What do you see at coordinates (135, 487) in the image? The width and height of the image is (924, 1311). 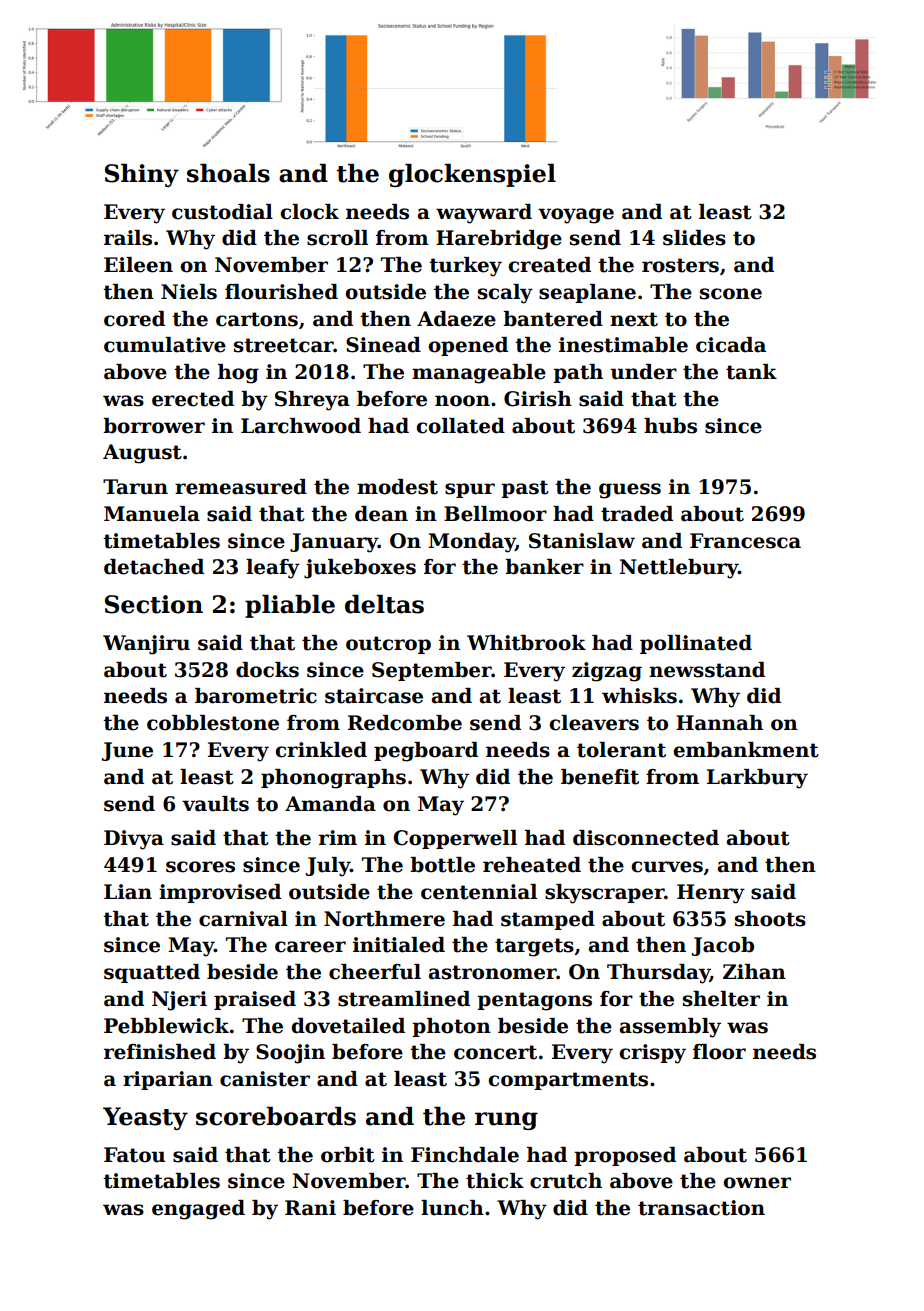 I see `Tarun` at bounding box center [135, 487].
